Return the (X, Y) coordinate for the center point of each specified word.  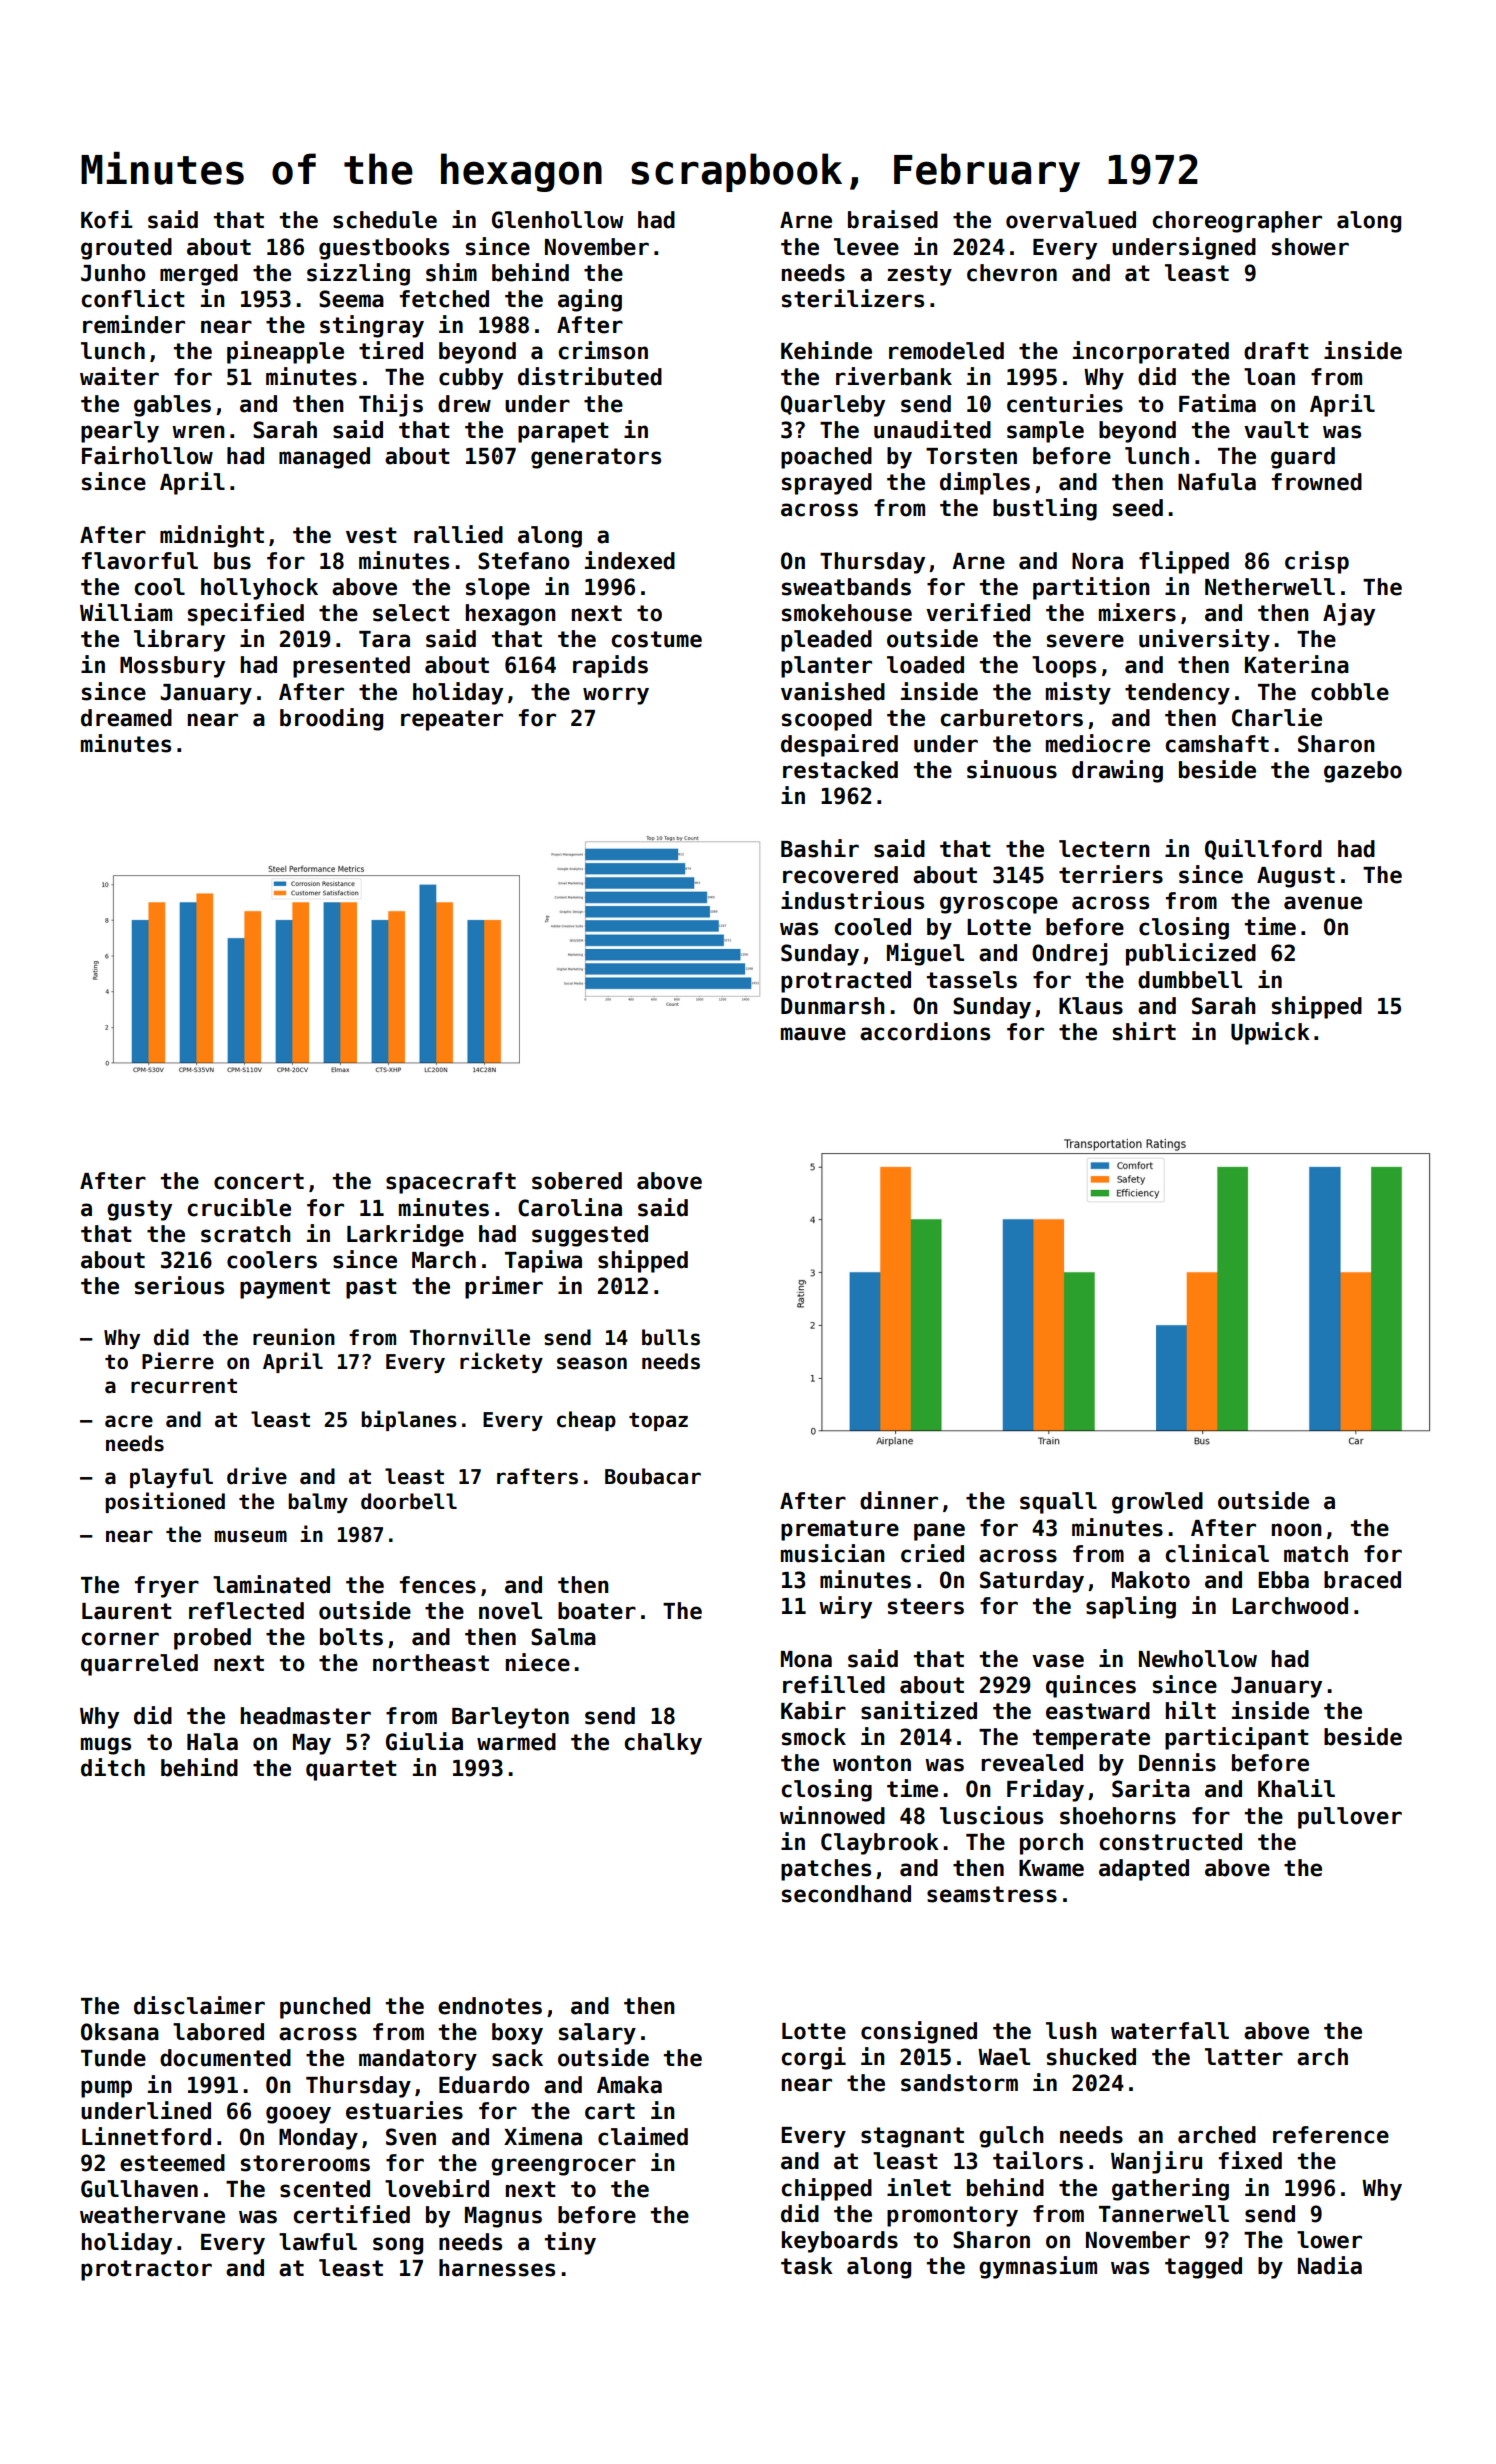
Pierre (178, 1361)
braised (893, 219)
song (398, 2246)
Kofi (107, 219)
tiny (570, 2243)
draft (1276, 351)
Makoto (1151, 1580)
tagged (1203, 2268)
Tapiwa (543, 1261)
